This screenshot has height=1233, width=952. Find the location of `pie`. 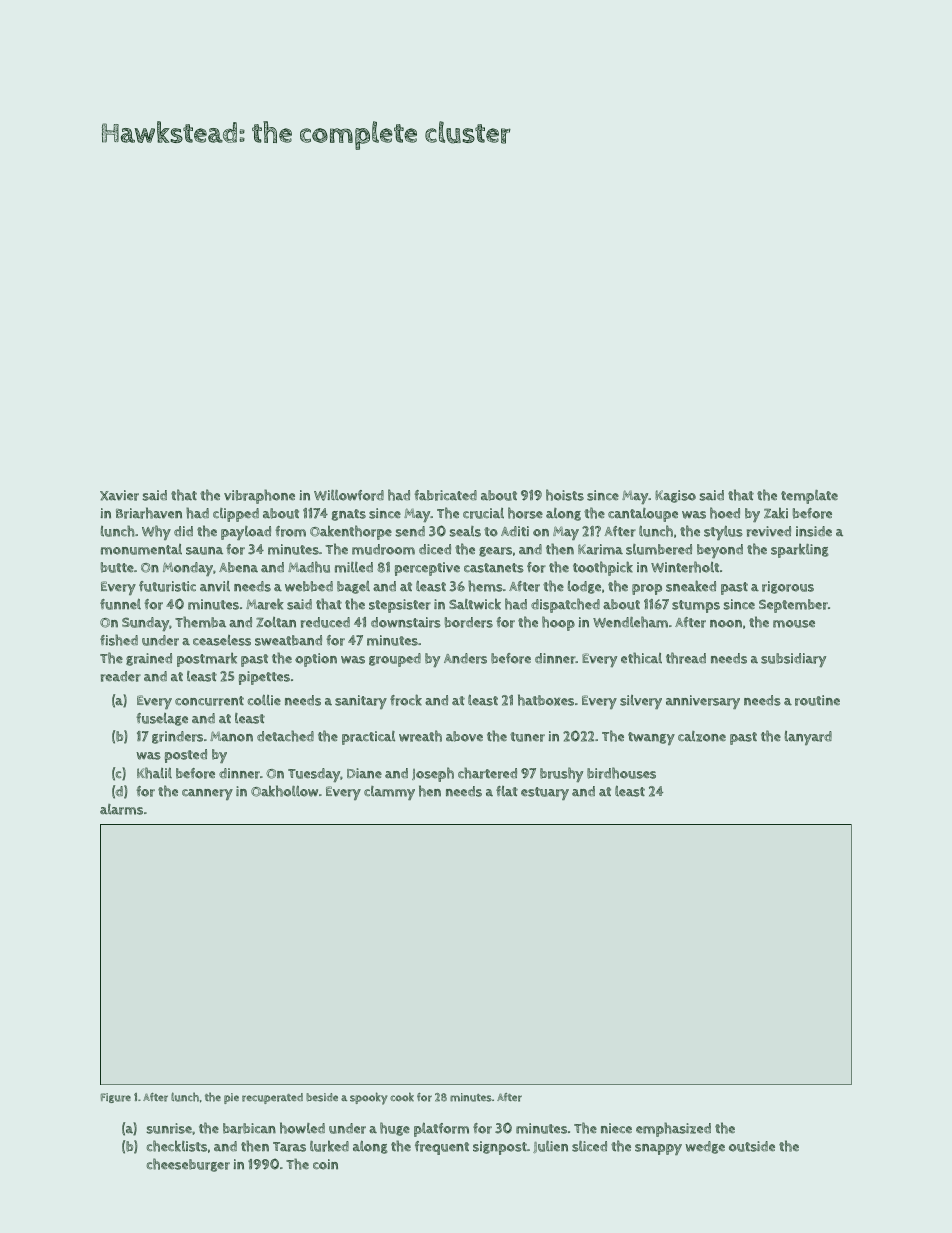

pie is located at coordinates (231, 1098).
